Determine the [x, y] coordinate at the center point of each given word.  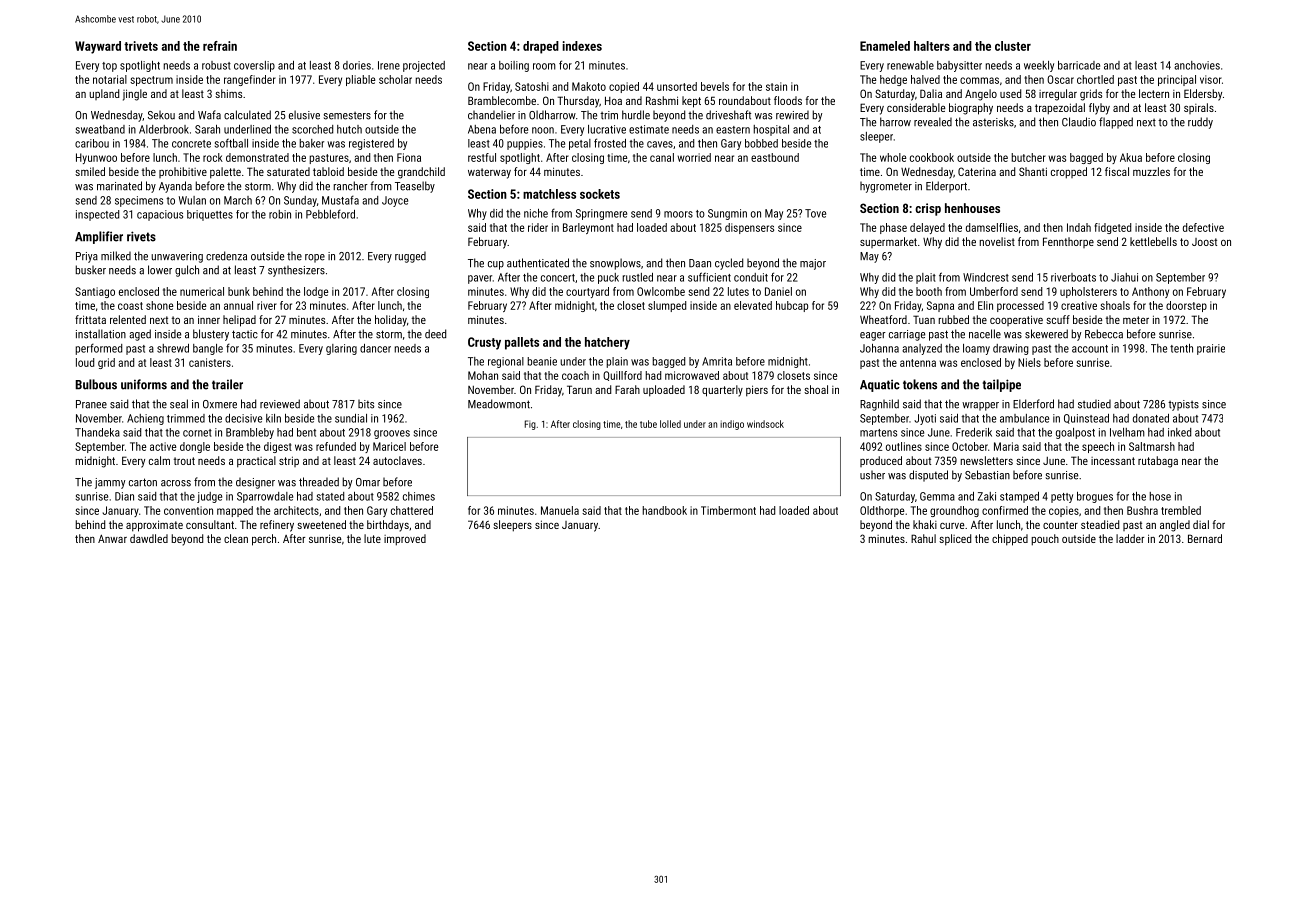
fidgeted [1113, 228]
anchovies [1197, 65]
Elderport [946, 187]
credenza [226, 256]
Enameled [885, 46]
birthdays [388, 526]
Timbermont [728, 510]
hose [1160, 496]
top [109, 67]
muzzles [1151, 171]
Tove [815, 213]
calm [159, 460]
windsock [765, 424]
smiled [90, 171]
